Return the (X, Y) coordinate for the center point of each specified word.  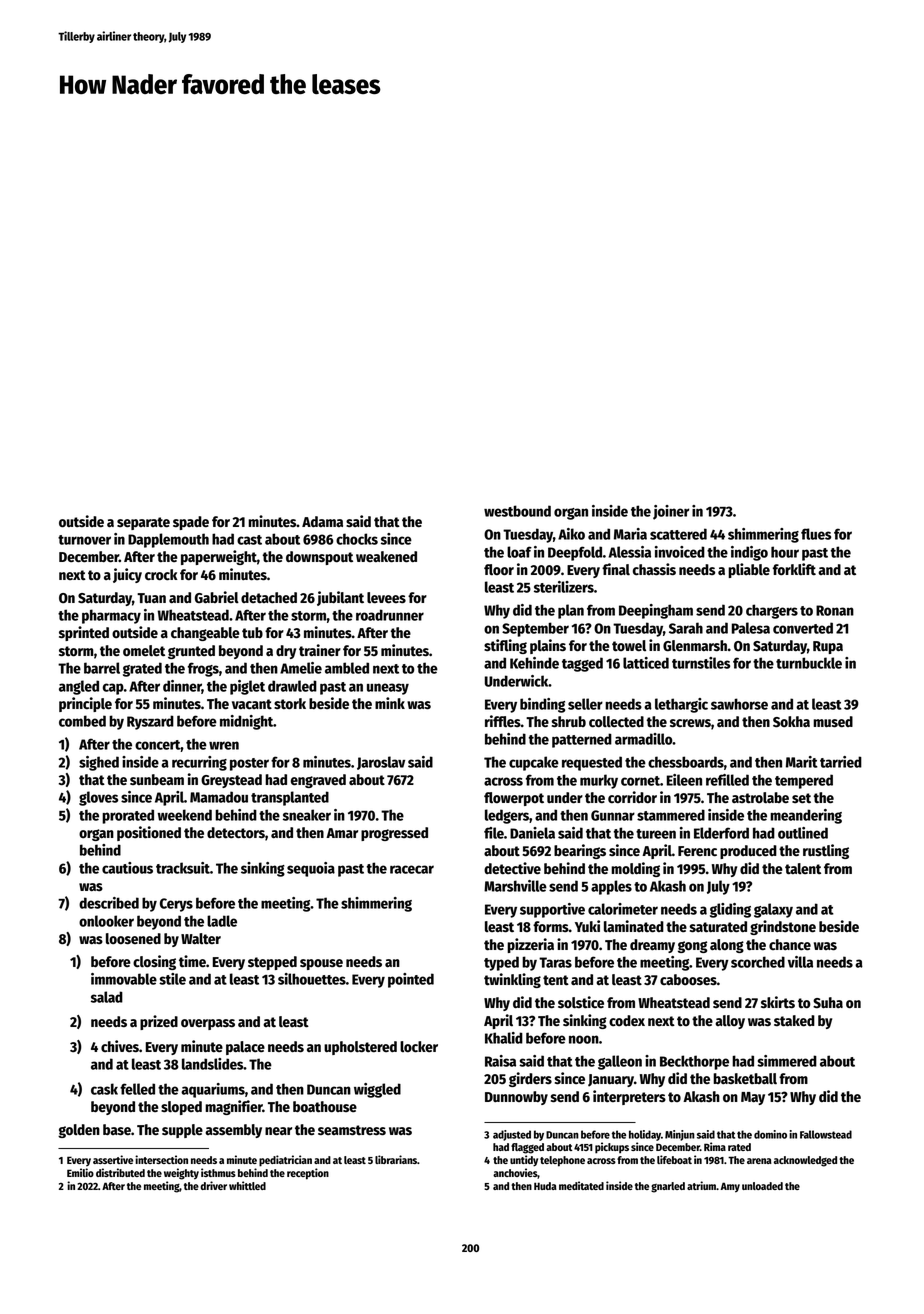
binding (542, 705)
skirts (778, 1002)
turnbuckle (809, 663)
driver (213, 1185)
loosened (133, 938)
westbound (517, 511)
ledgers (507, 816)
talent (803, 869)
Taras (555, 962)
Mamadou (219, 797)
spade (191, 523)
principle (85, 704)
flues (816, 534)
